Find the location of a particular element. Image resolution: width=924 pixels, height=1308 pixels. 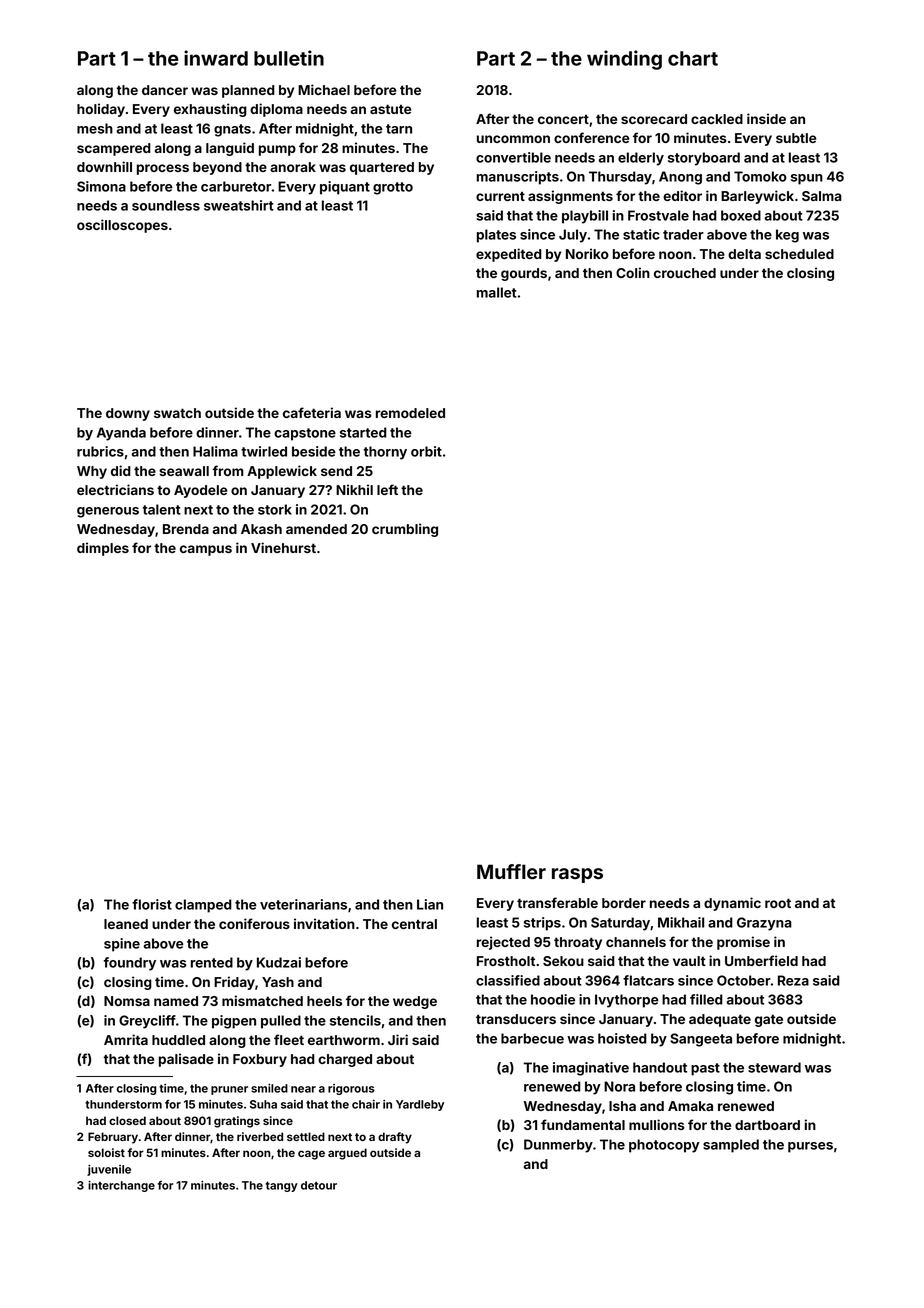

remodeled is located at coordinates (410, 413).
